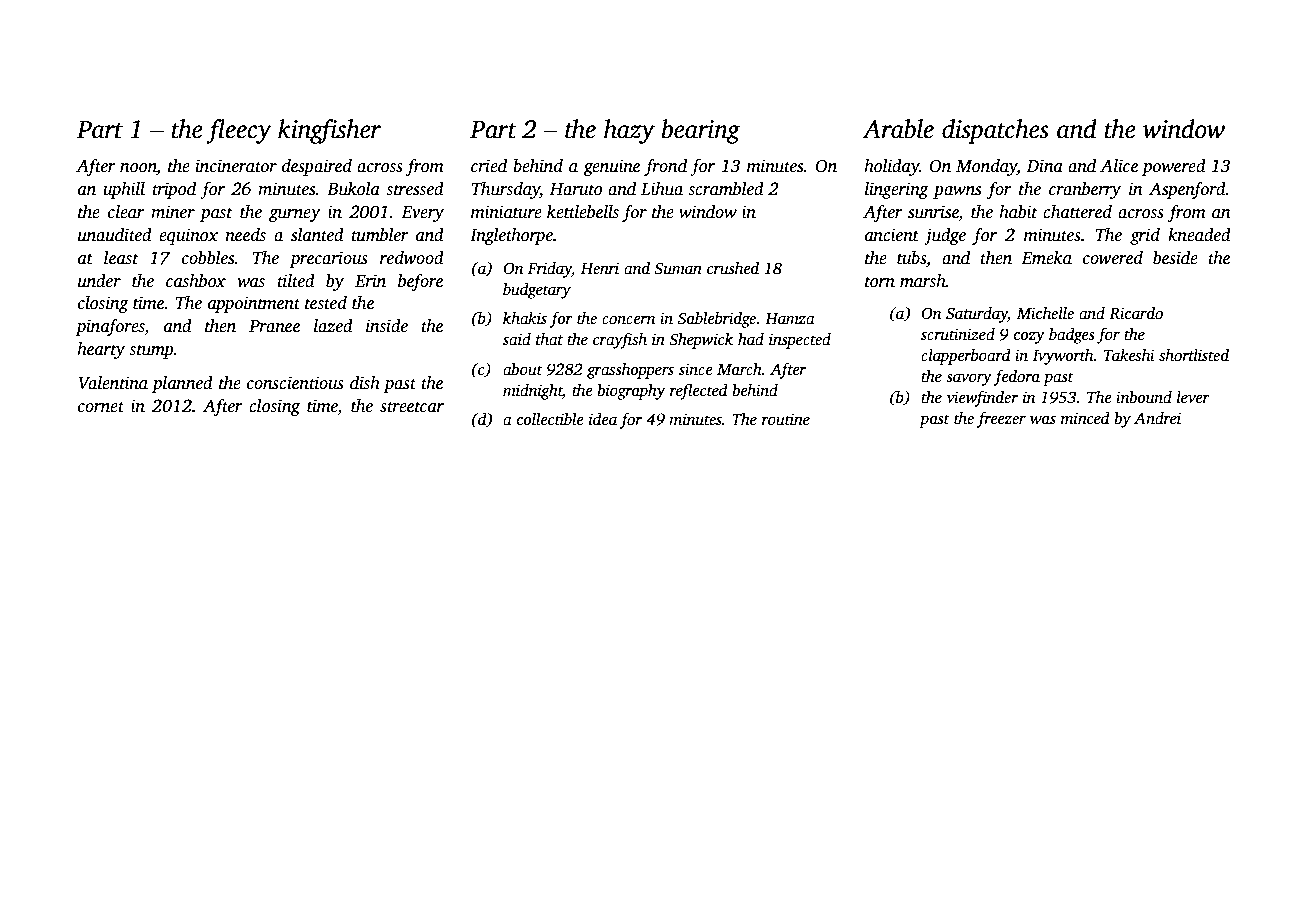 The width and height of the screenshot is (1308, 924). What do you see at coordinates (628, 320) in the screenshot?
I see `concern` at bounding box center [628, 320].
